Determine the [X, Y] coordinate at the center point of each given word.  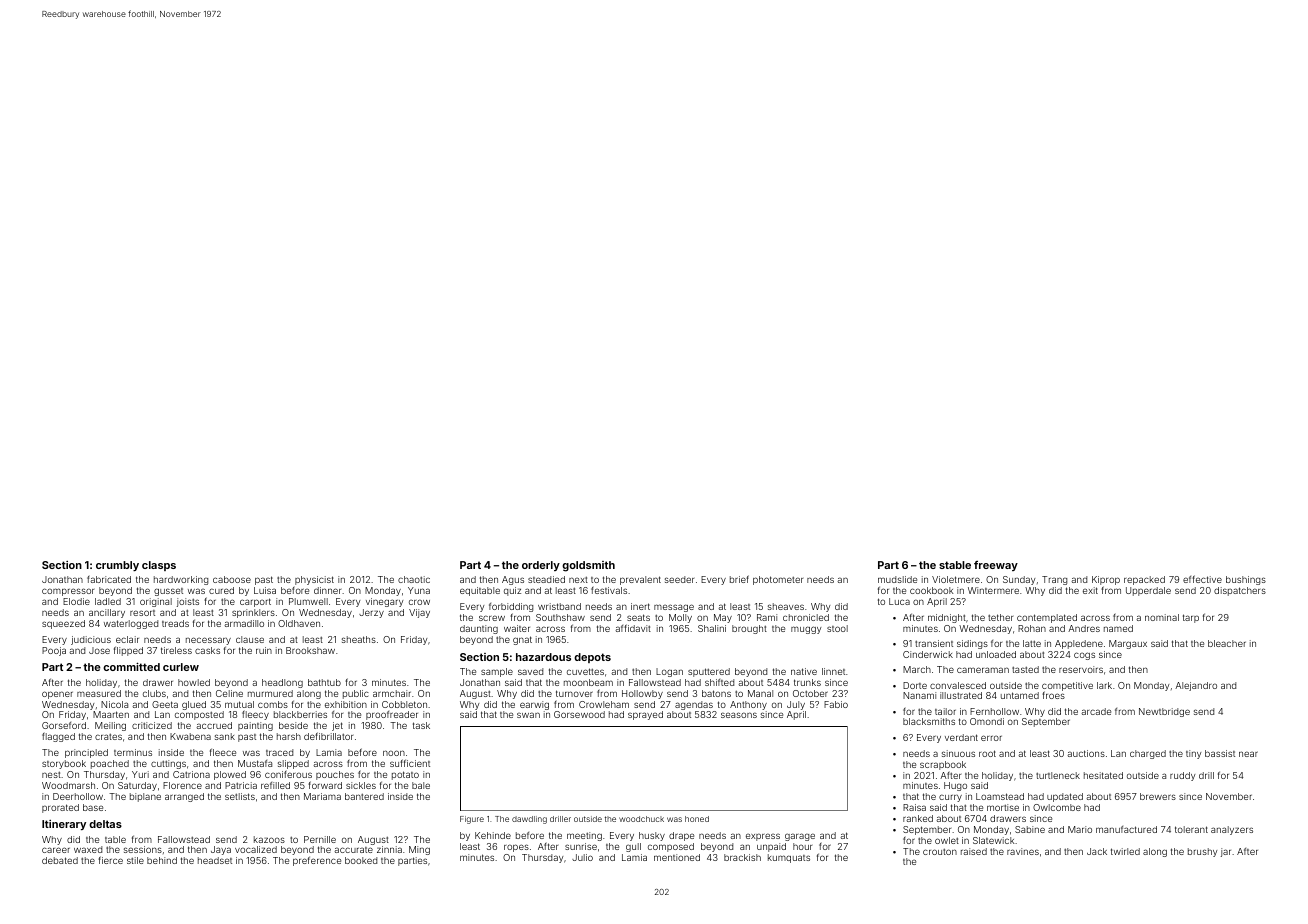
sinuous [958, 753]
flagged [58, 737]
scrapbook [943, 765]
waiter [517, 628]
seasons [739, 715]
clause [250, 639]
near [1248, 754]
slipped [293, 764]
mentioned [677, 857]
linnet [833, 671]
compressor [68, 592]
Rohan [1032, 628]
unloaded [996, 654]
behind [162, 860]
